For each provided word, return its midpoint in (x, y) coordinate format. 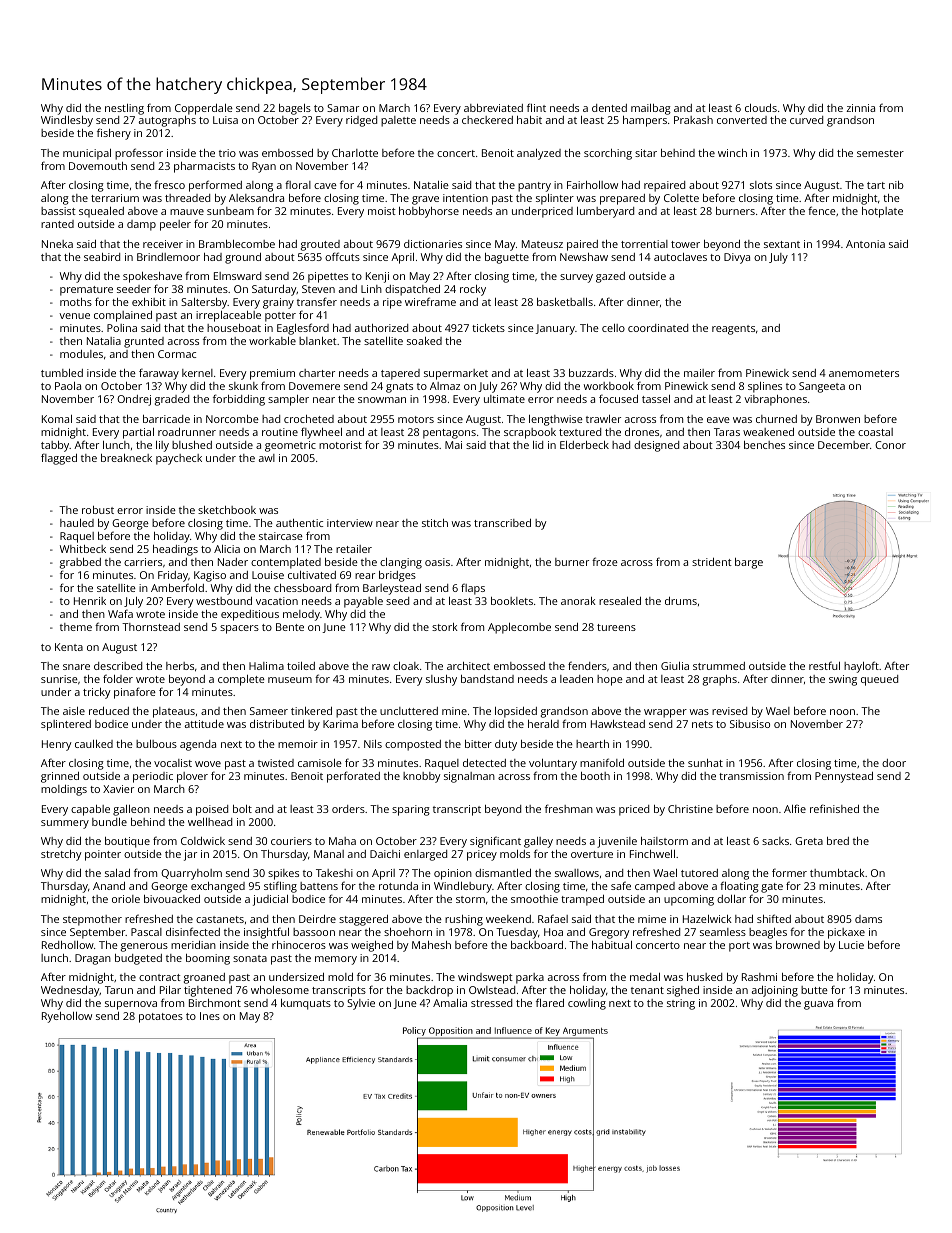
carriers (143, 562)
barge (749, 563)
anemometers (864, 373)
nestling (124, 109)
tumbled (62, 373)
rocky (473, 290)
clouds (761, 108)
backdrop (429, 991)
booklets (512, 601)
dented (609, 108)
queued (879, 680)
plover (192, 777)
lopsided (516, 712)
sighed (683, 991)
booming (208, 959)
